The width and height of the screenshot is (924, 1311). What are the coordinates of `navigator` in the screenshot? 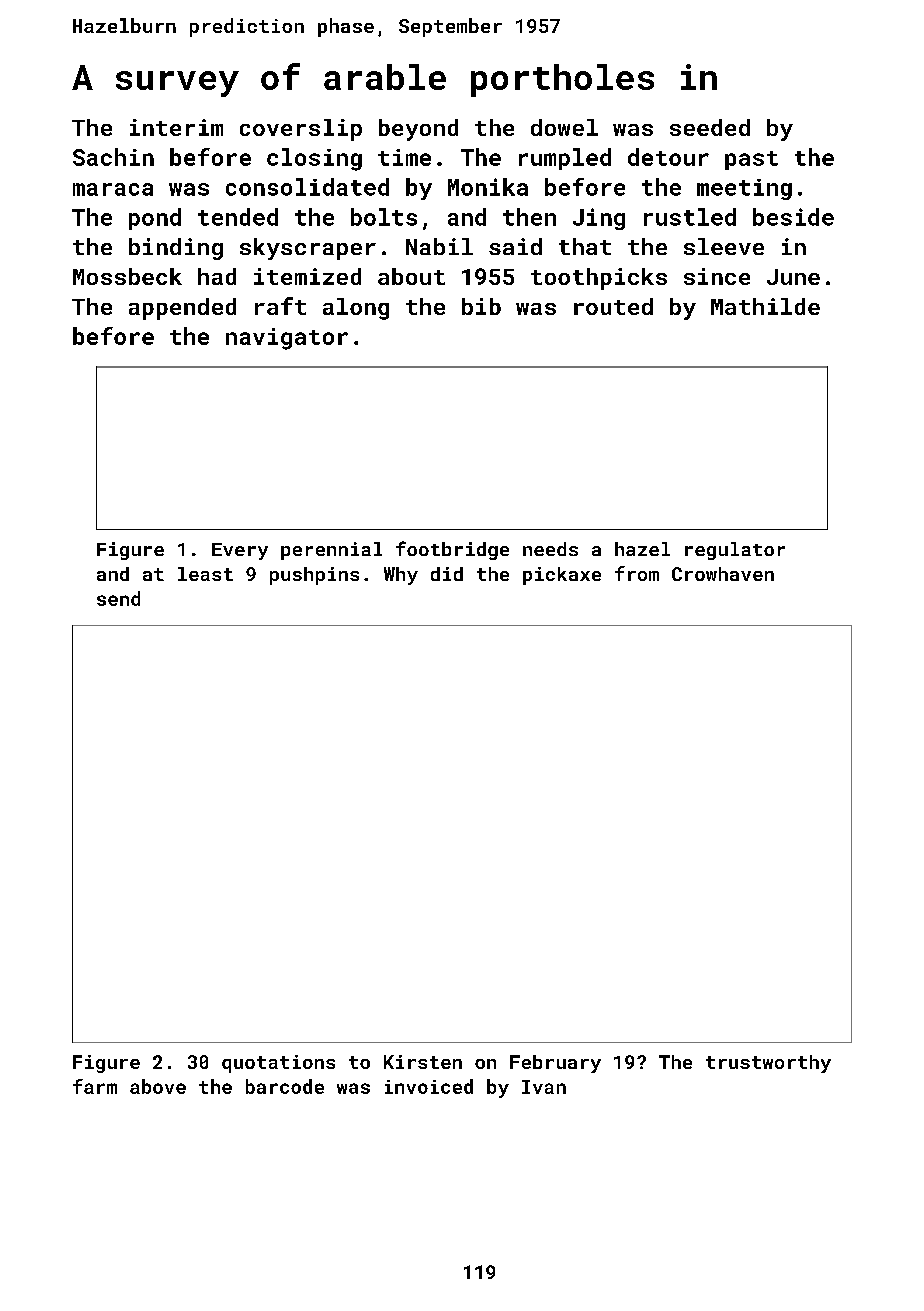 It's located at (287, 339).
